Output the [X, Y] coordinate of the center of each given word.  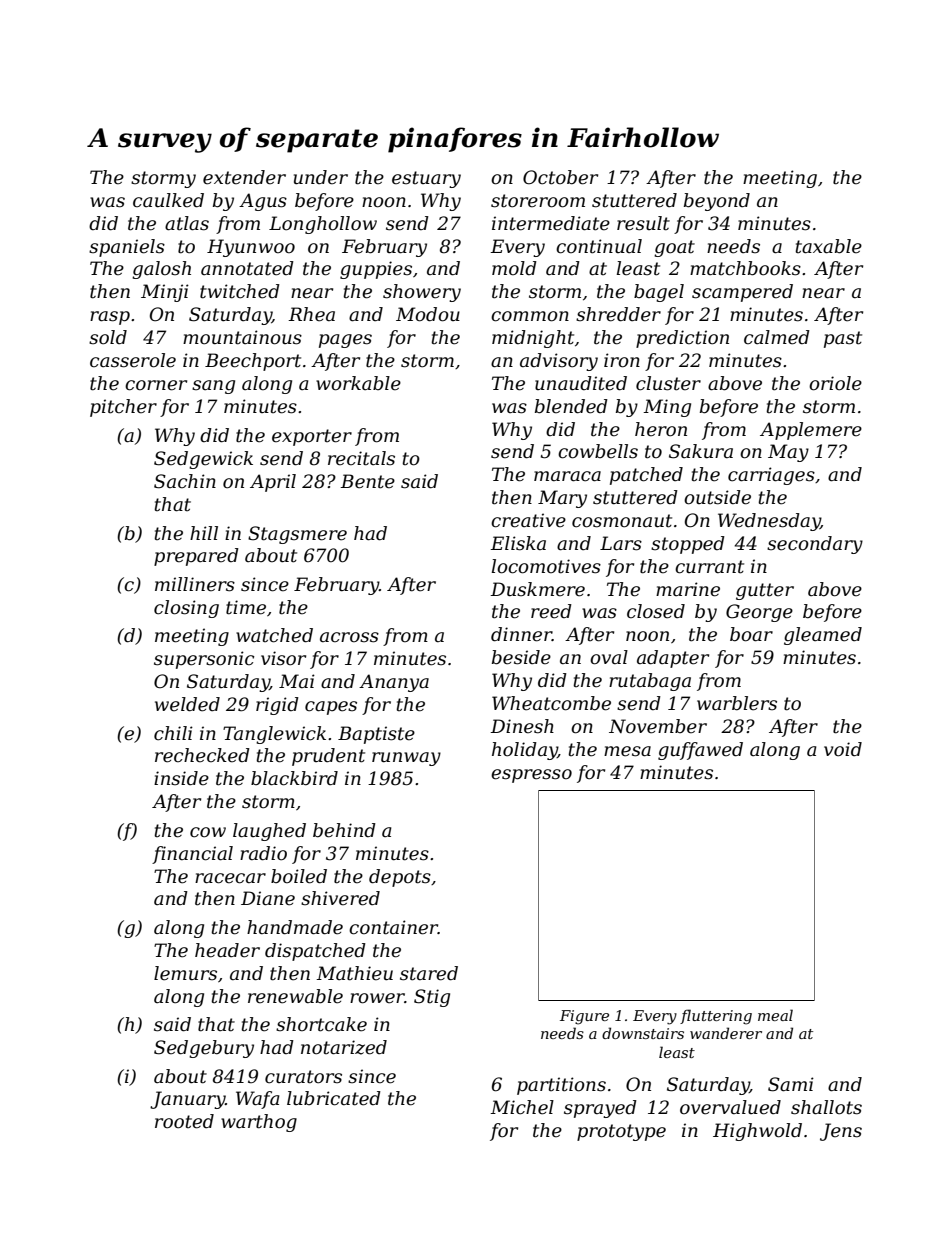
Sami [791, 1084]
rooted [184, 1121]
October [560, 177]
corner [156, 385]
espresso [531, 776]
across [349, 637]
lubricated [334, 1098]
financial [192, 855]
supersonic [204, 660]
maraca [567, 476]
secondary [815, 545]
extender [244, 177]
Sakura [701, 451]
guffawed [700, 751]
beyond [717, 202]
